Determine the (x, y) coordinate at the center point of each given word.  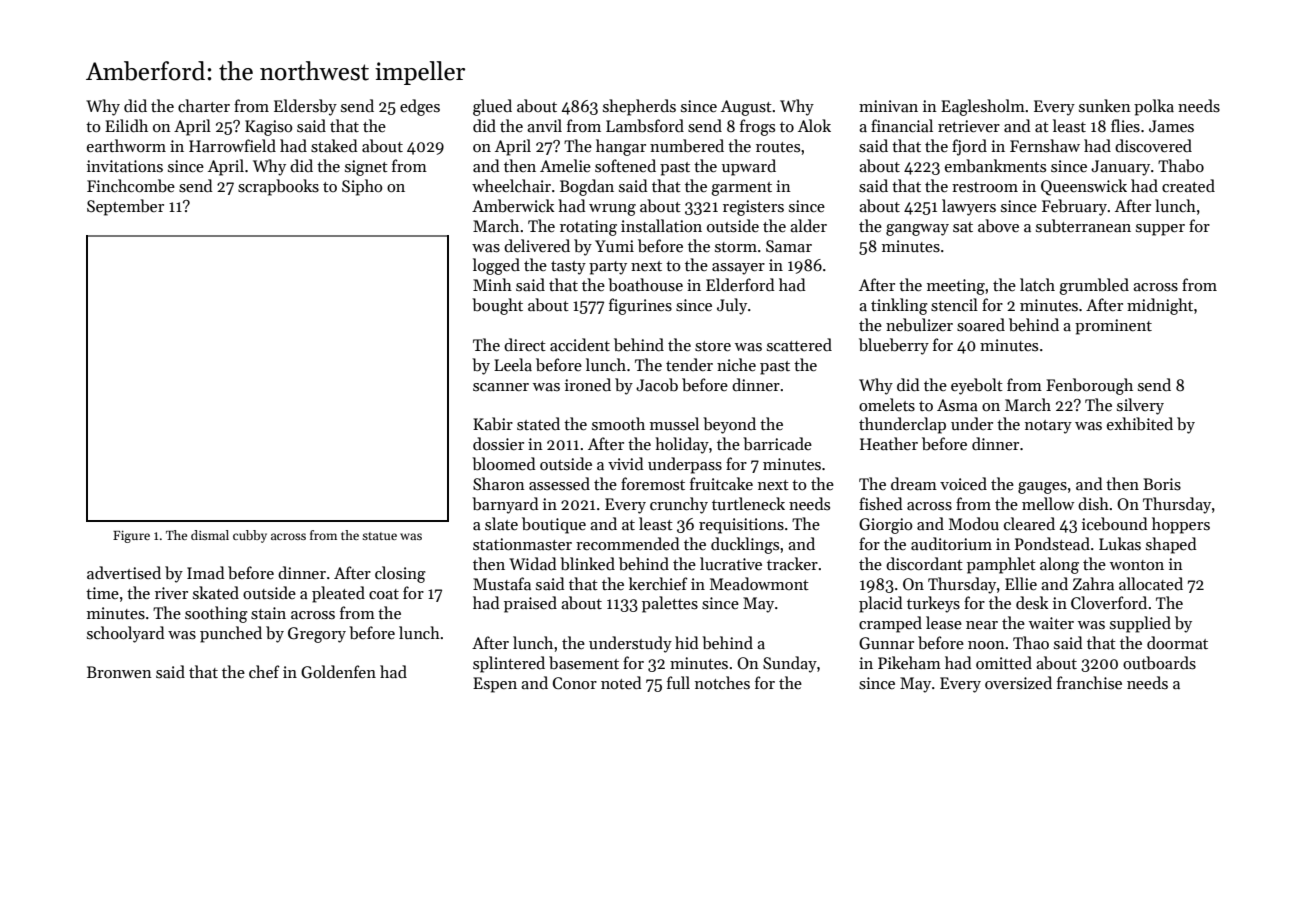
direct (525, 344)
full (678, 682)
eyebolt (977, 386)
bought (497, 306)
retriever (969, 126)
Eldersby (305, 107)
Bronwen (119, 672)
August (746, 108)
